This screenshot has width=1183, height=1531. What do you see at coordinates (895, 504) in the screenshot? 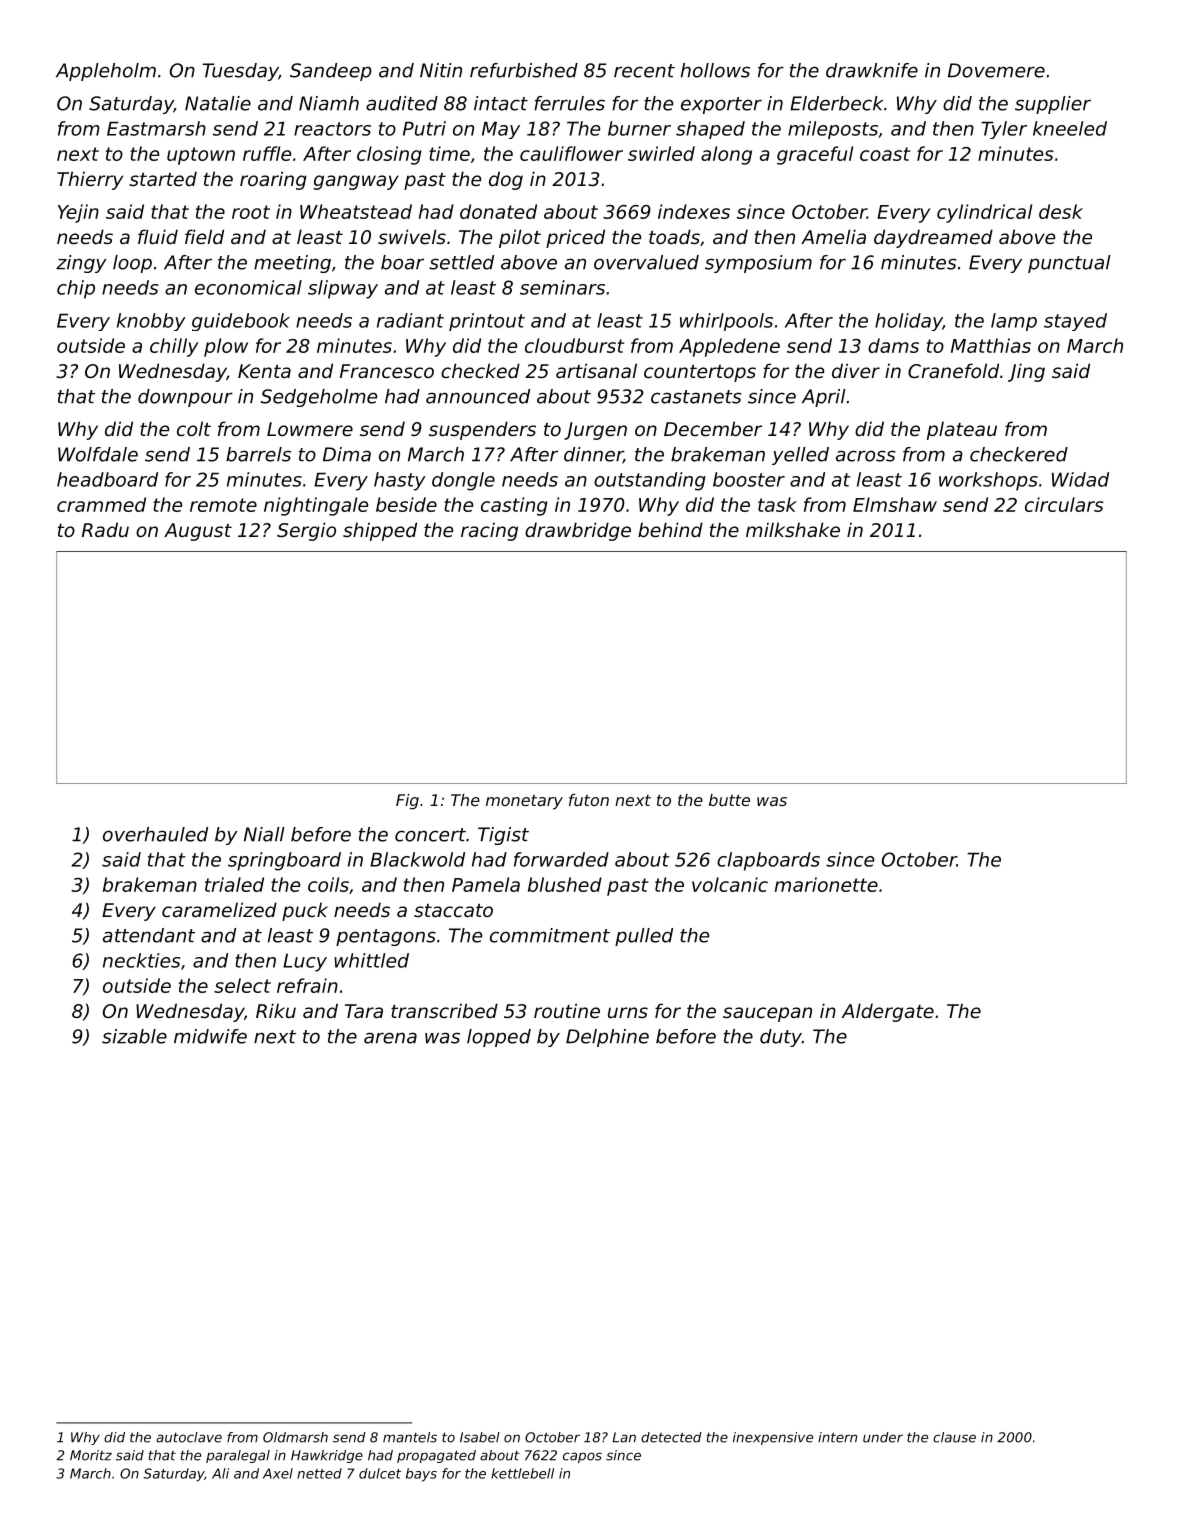
I see `Elmshaw` at bounding box center [895, 504].
